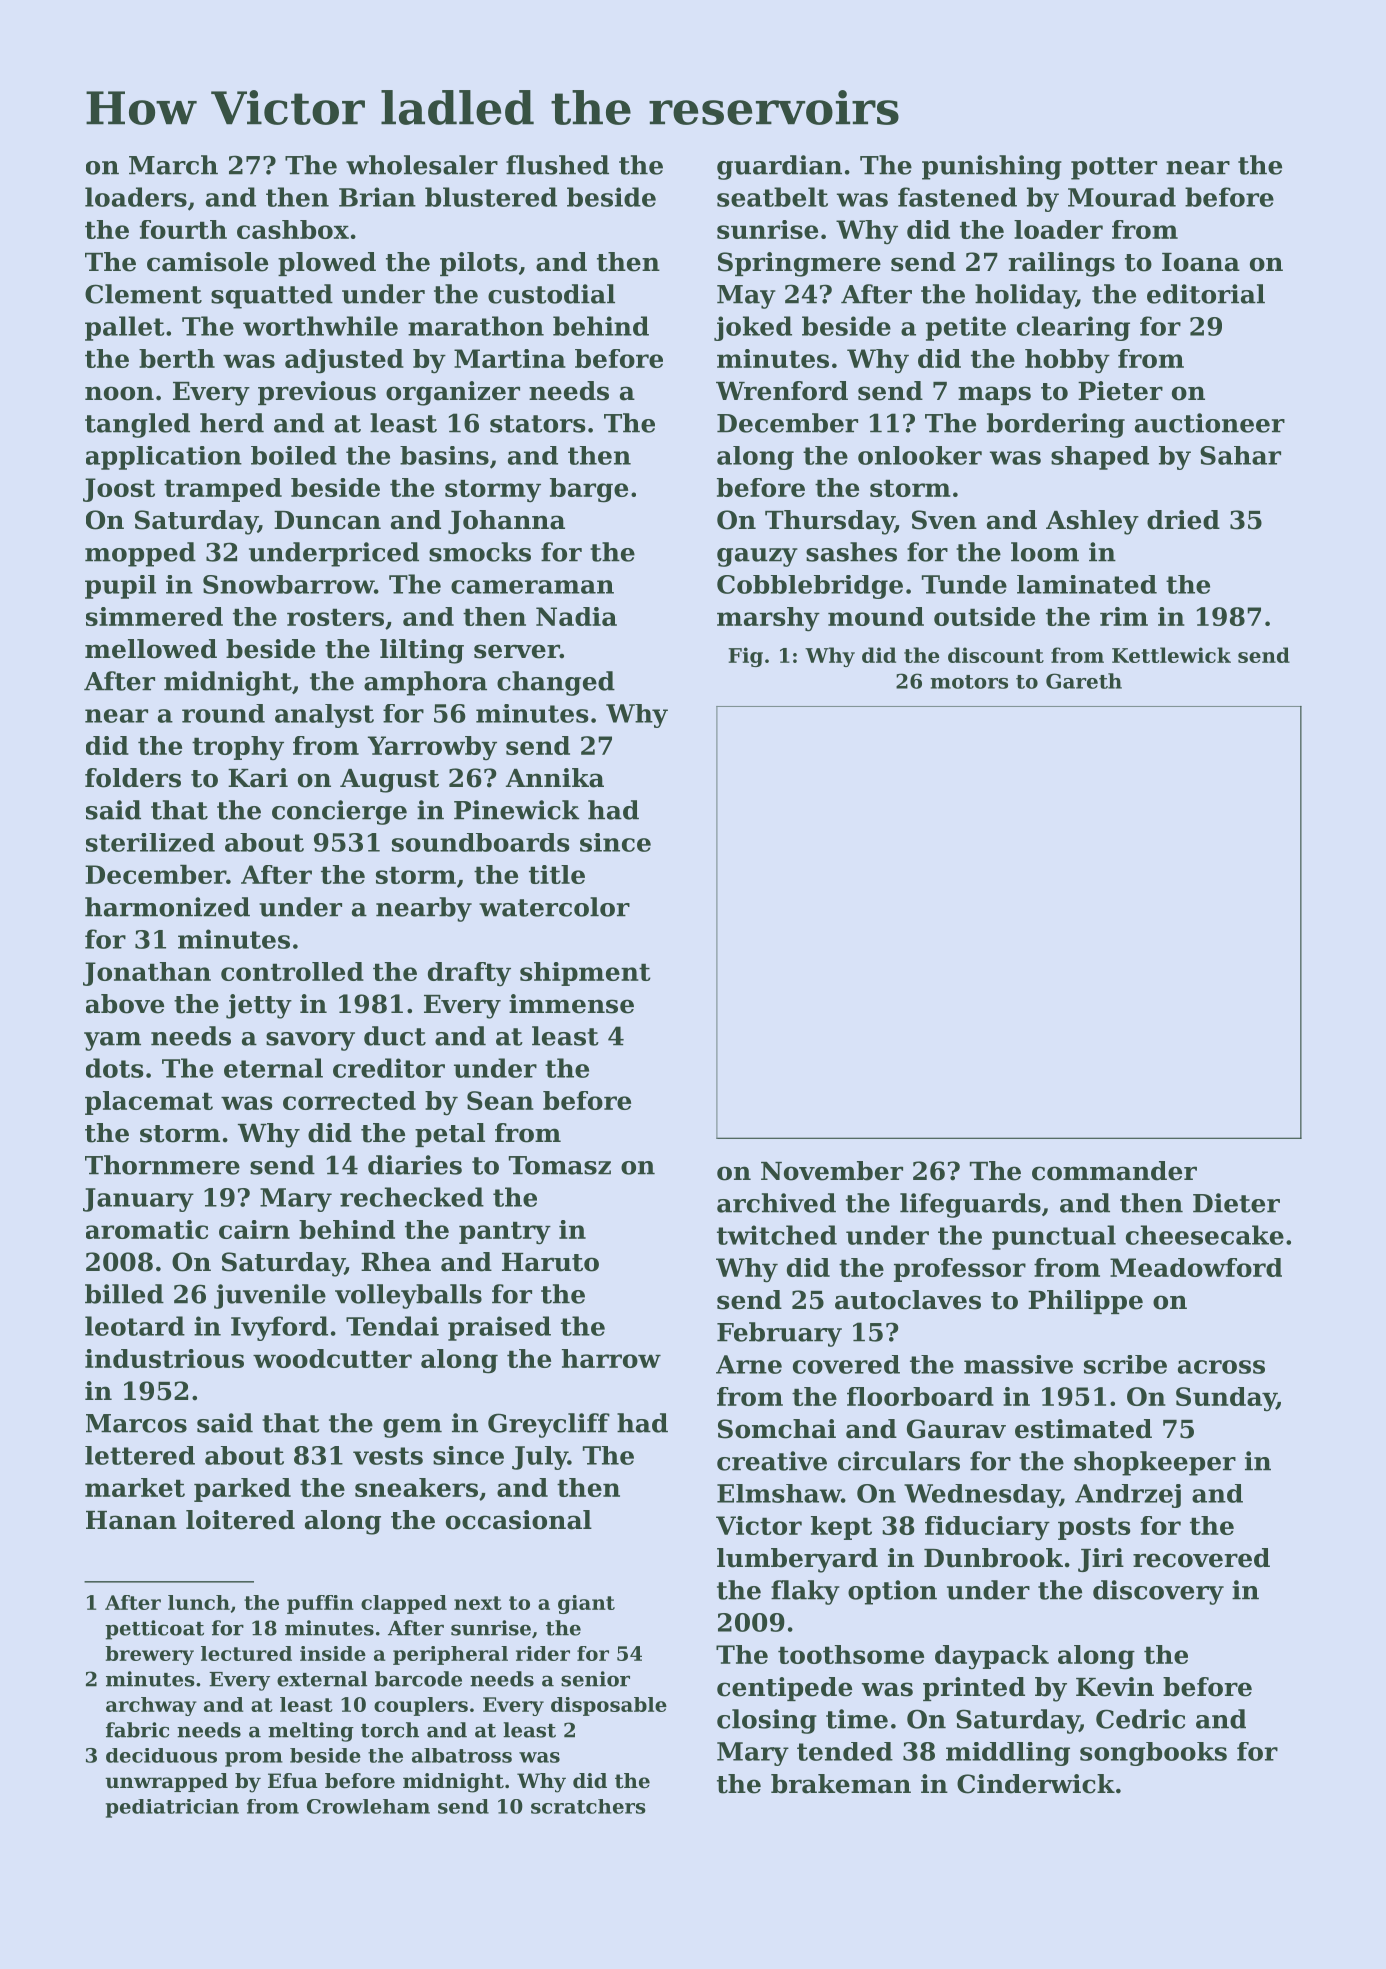 This screenshot has width=1386, height=1969. Describe the element at coordinates (810, 587) in the screenshot. I see `Cobblebridge` at that location.
